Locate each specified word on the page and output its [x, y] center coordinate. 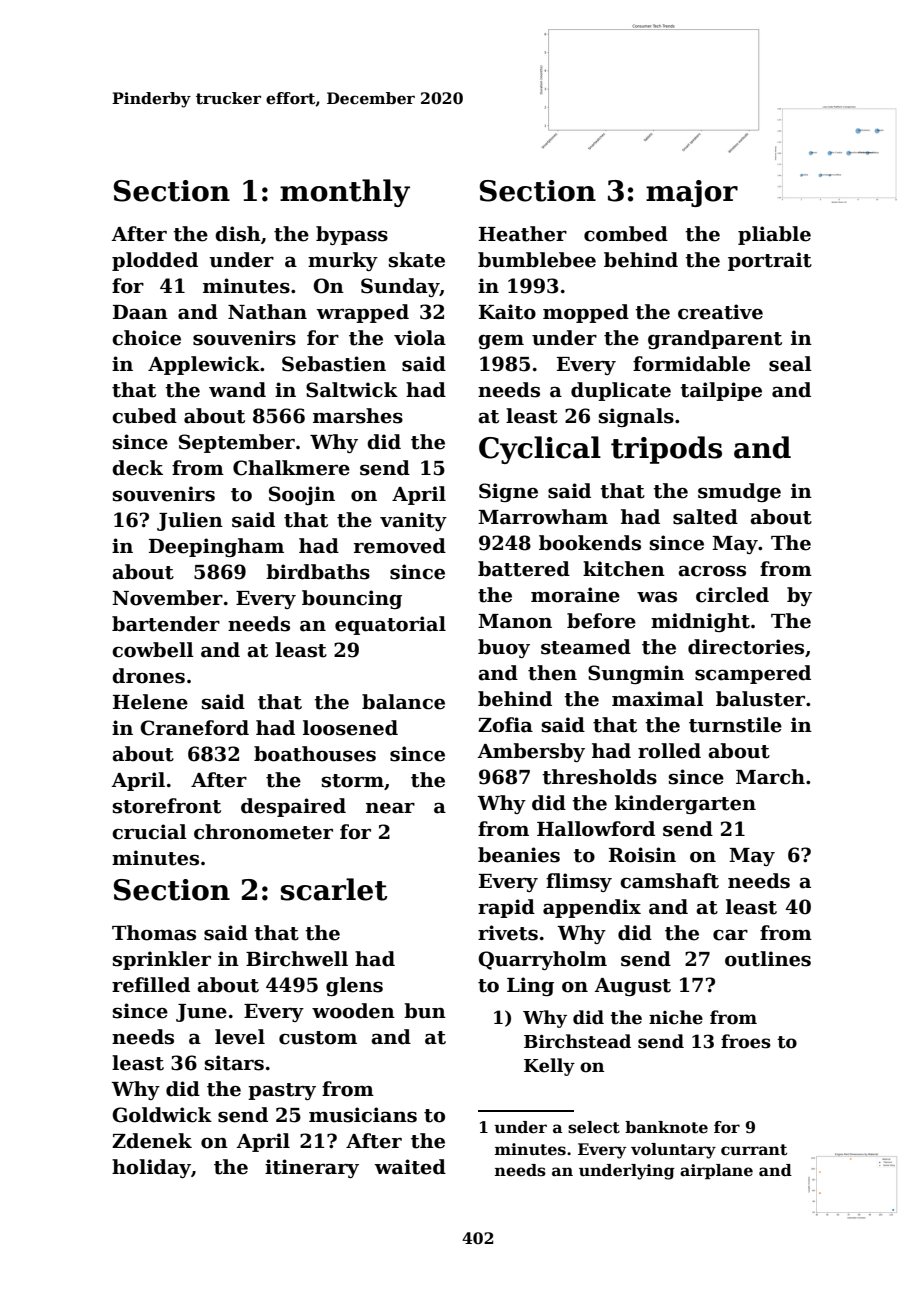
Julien [190, 521]
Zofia [505, 725]
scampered [753, 674]
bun [425, 1011]
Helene [150, 702]
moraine [575, 595]
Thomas [154, 933]
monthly [345, 193]
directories [746, 647]
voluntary [673, 1151]
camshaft [669, 881]
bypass [352, 235]
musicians [363, 1115]
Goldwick [162, 1115]
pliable [774, 235]
